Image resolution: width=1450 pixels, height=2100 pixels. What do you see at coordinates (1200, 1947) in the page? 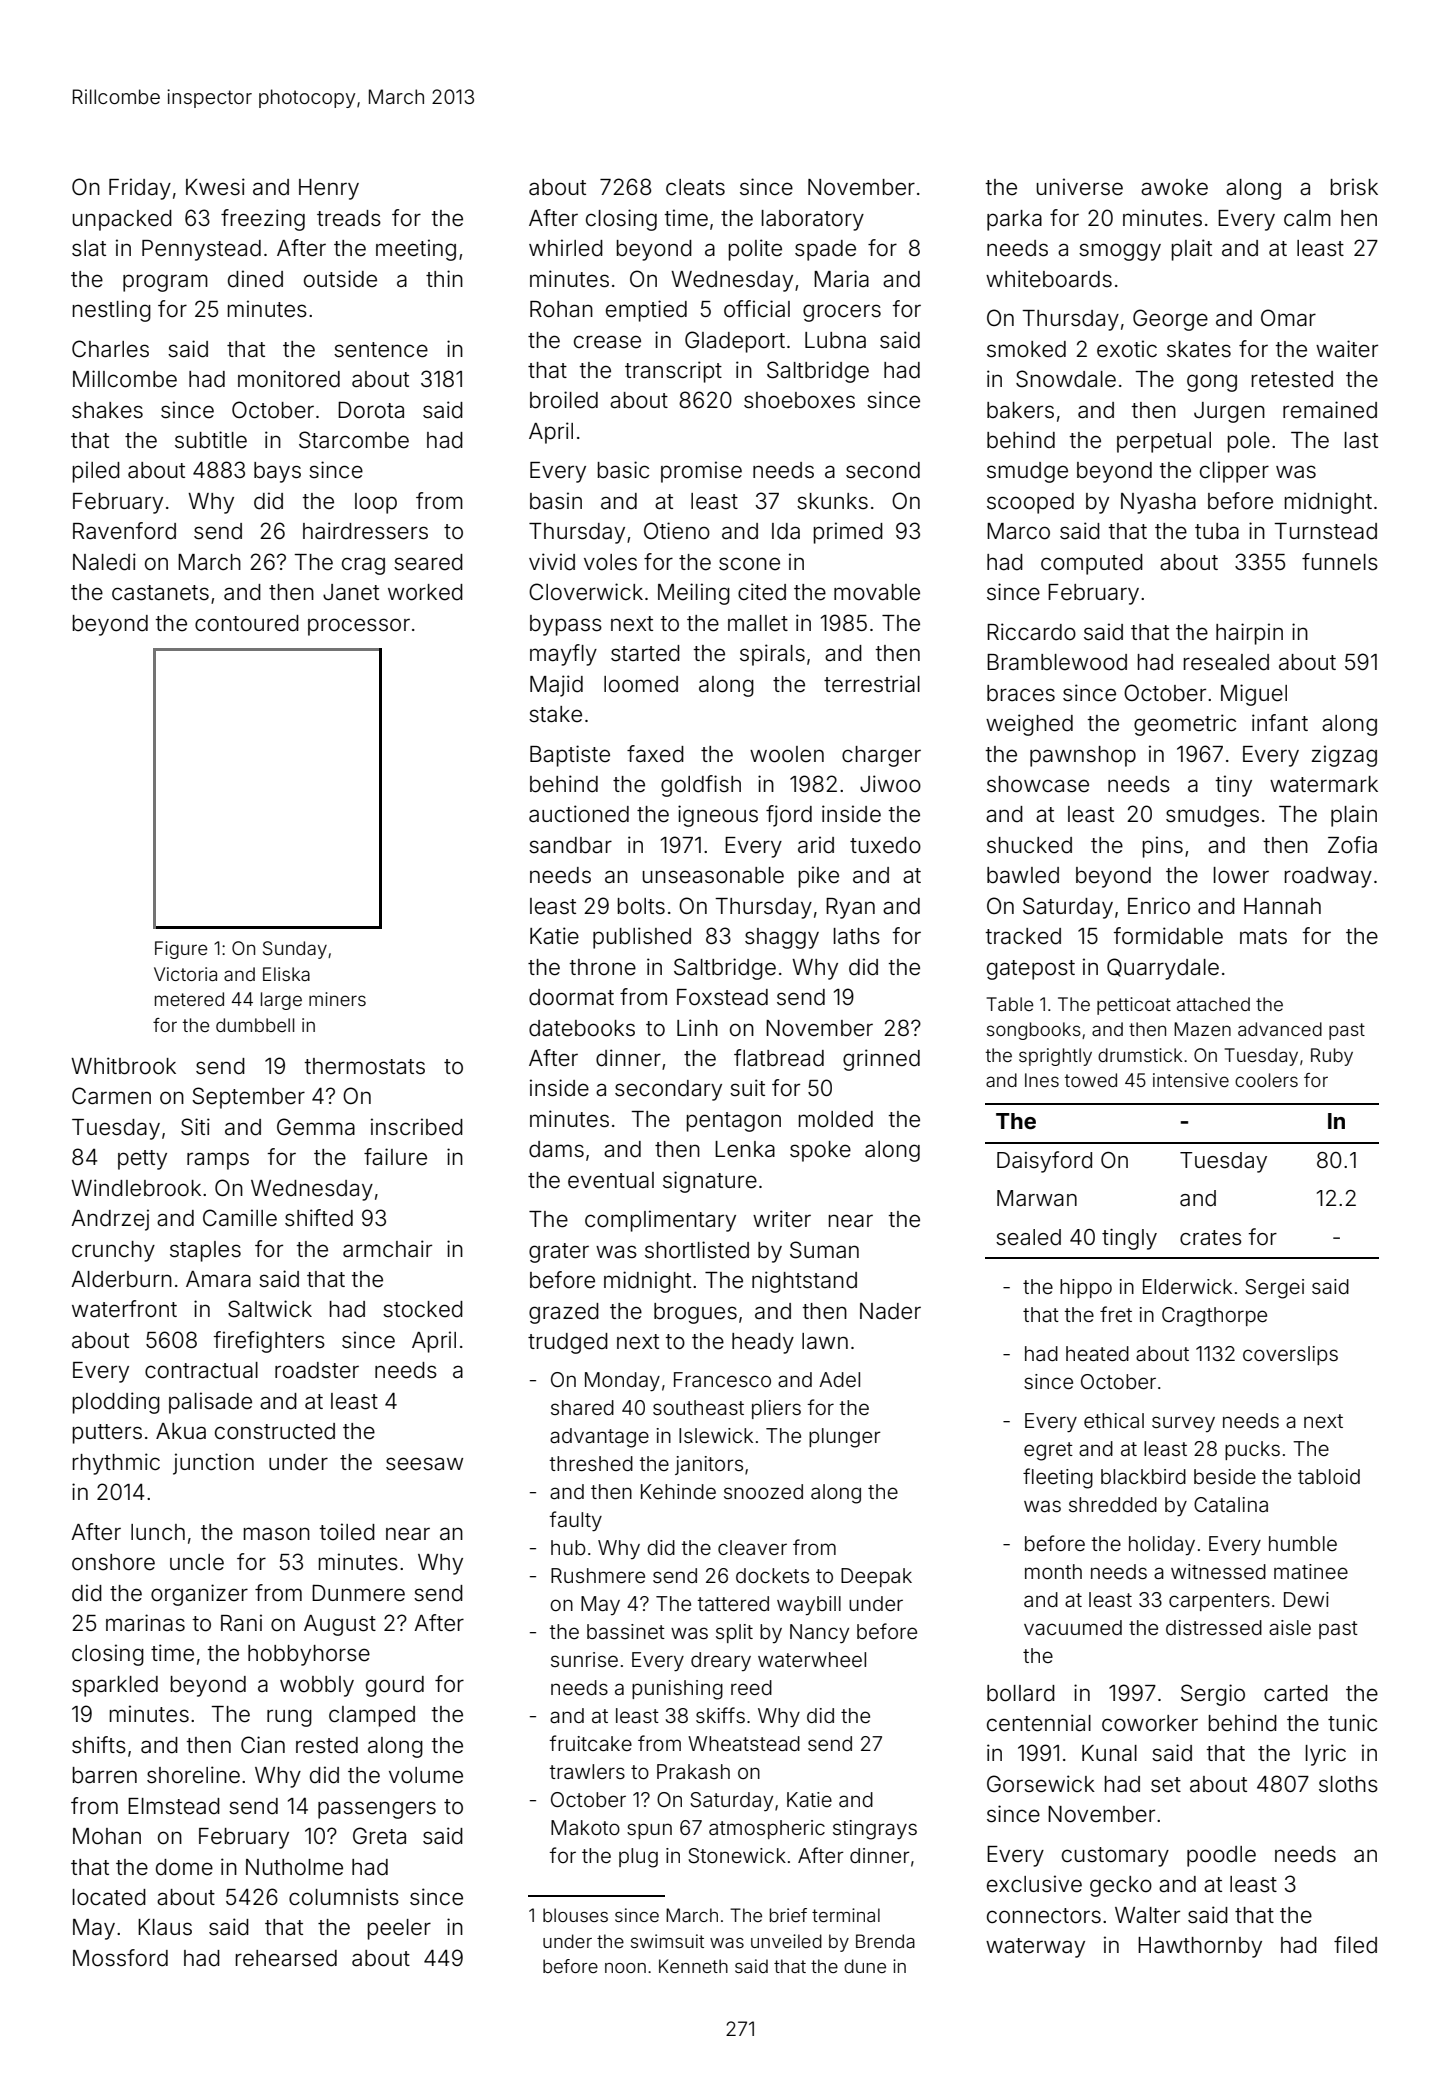
I see `Hawthornby` at bounding box center [1200, 1947].
